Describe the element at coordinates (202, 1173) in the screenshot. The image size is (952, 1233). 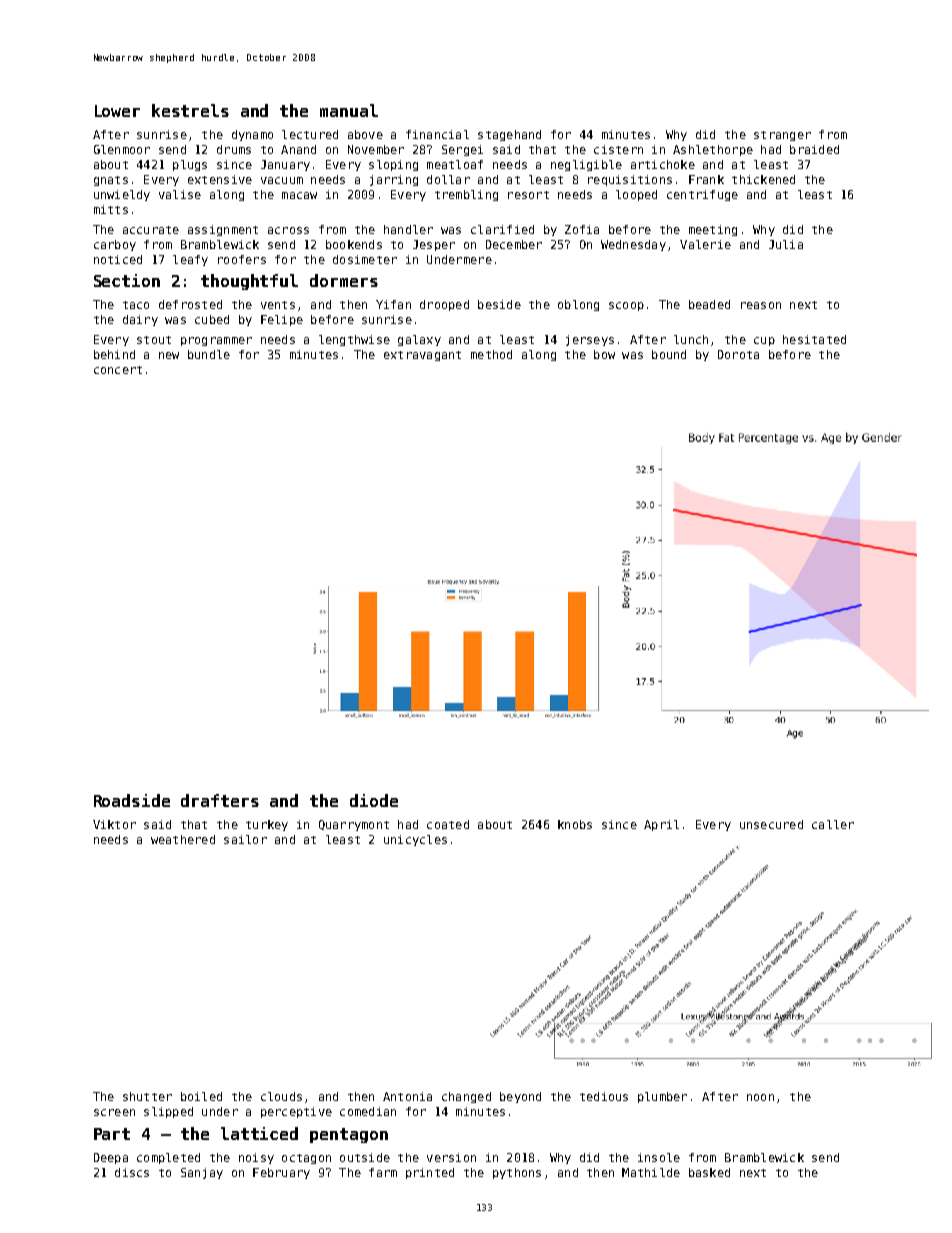
I see `Sanjay` at that location.
